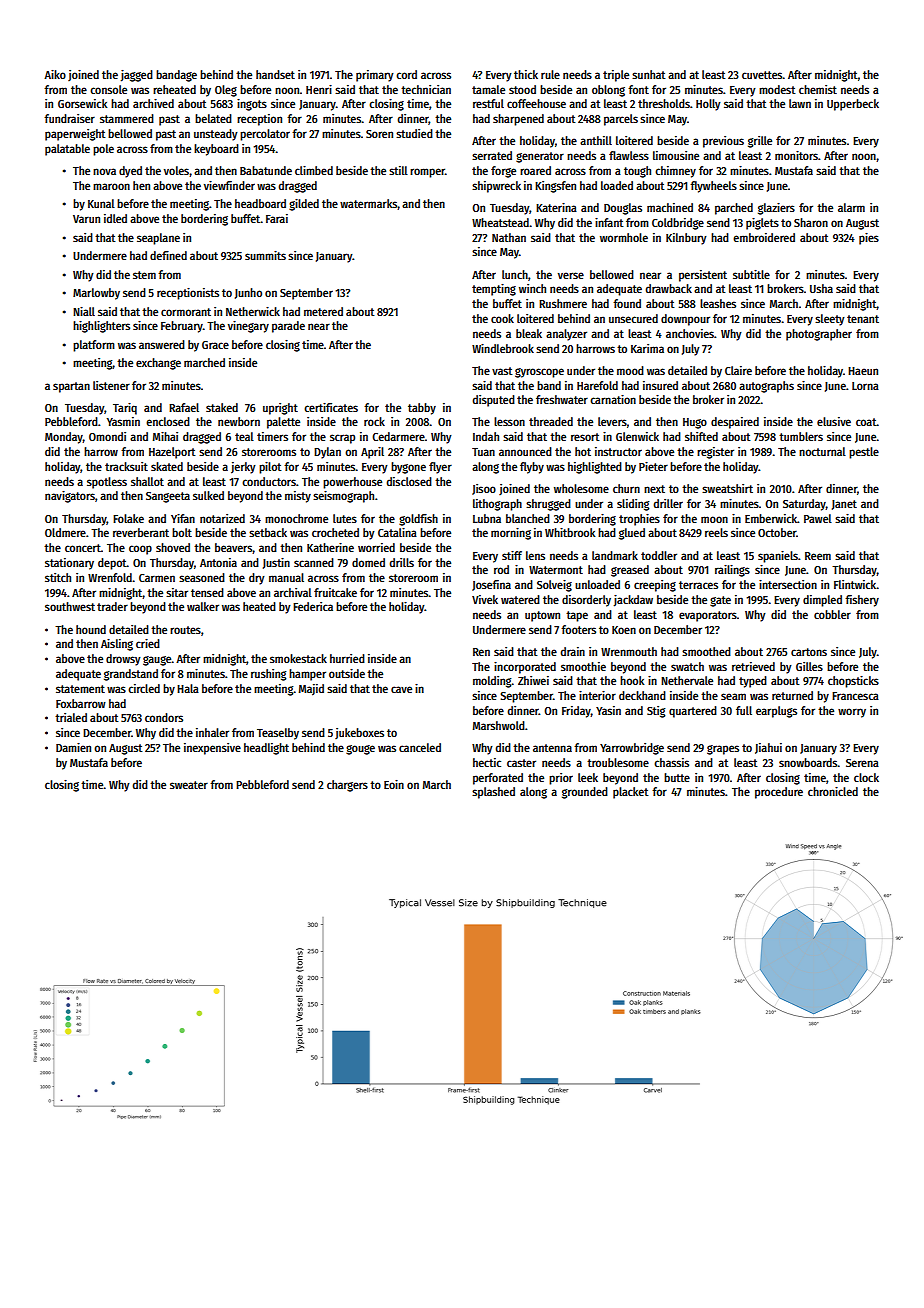  What do you see at coordinates (550, 74) in the image?
I see `rule` at bounding box center [550, 74].
